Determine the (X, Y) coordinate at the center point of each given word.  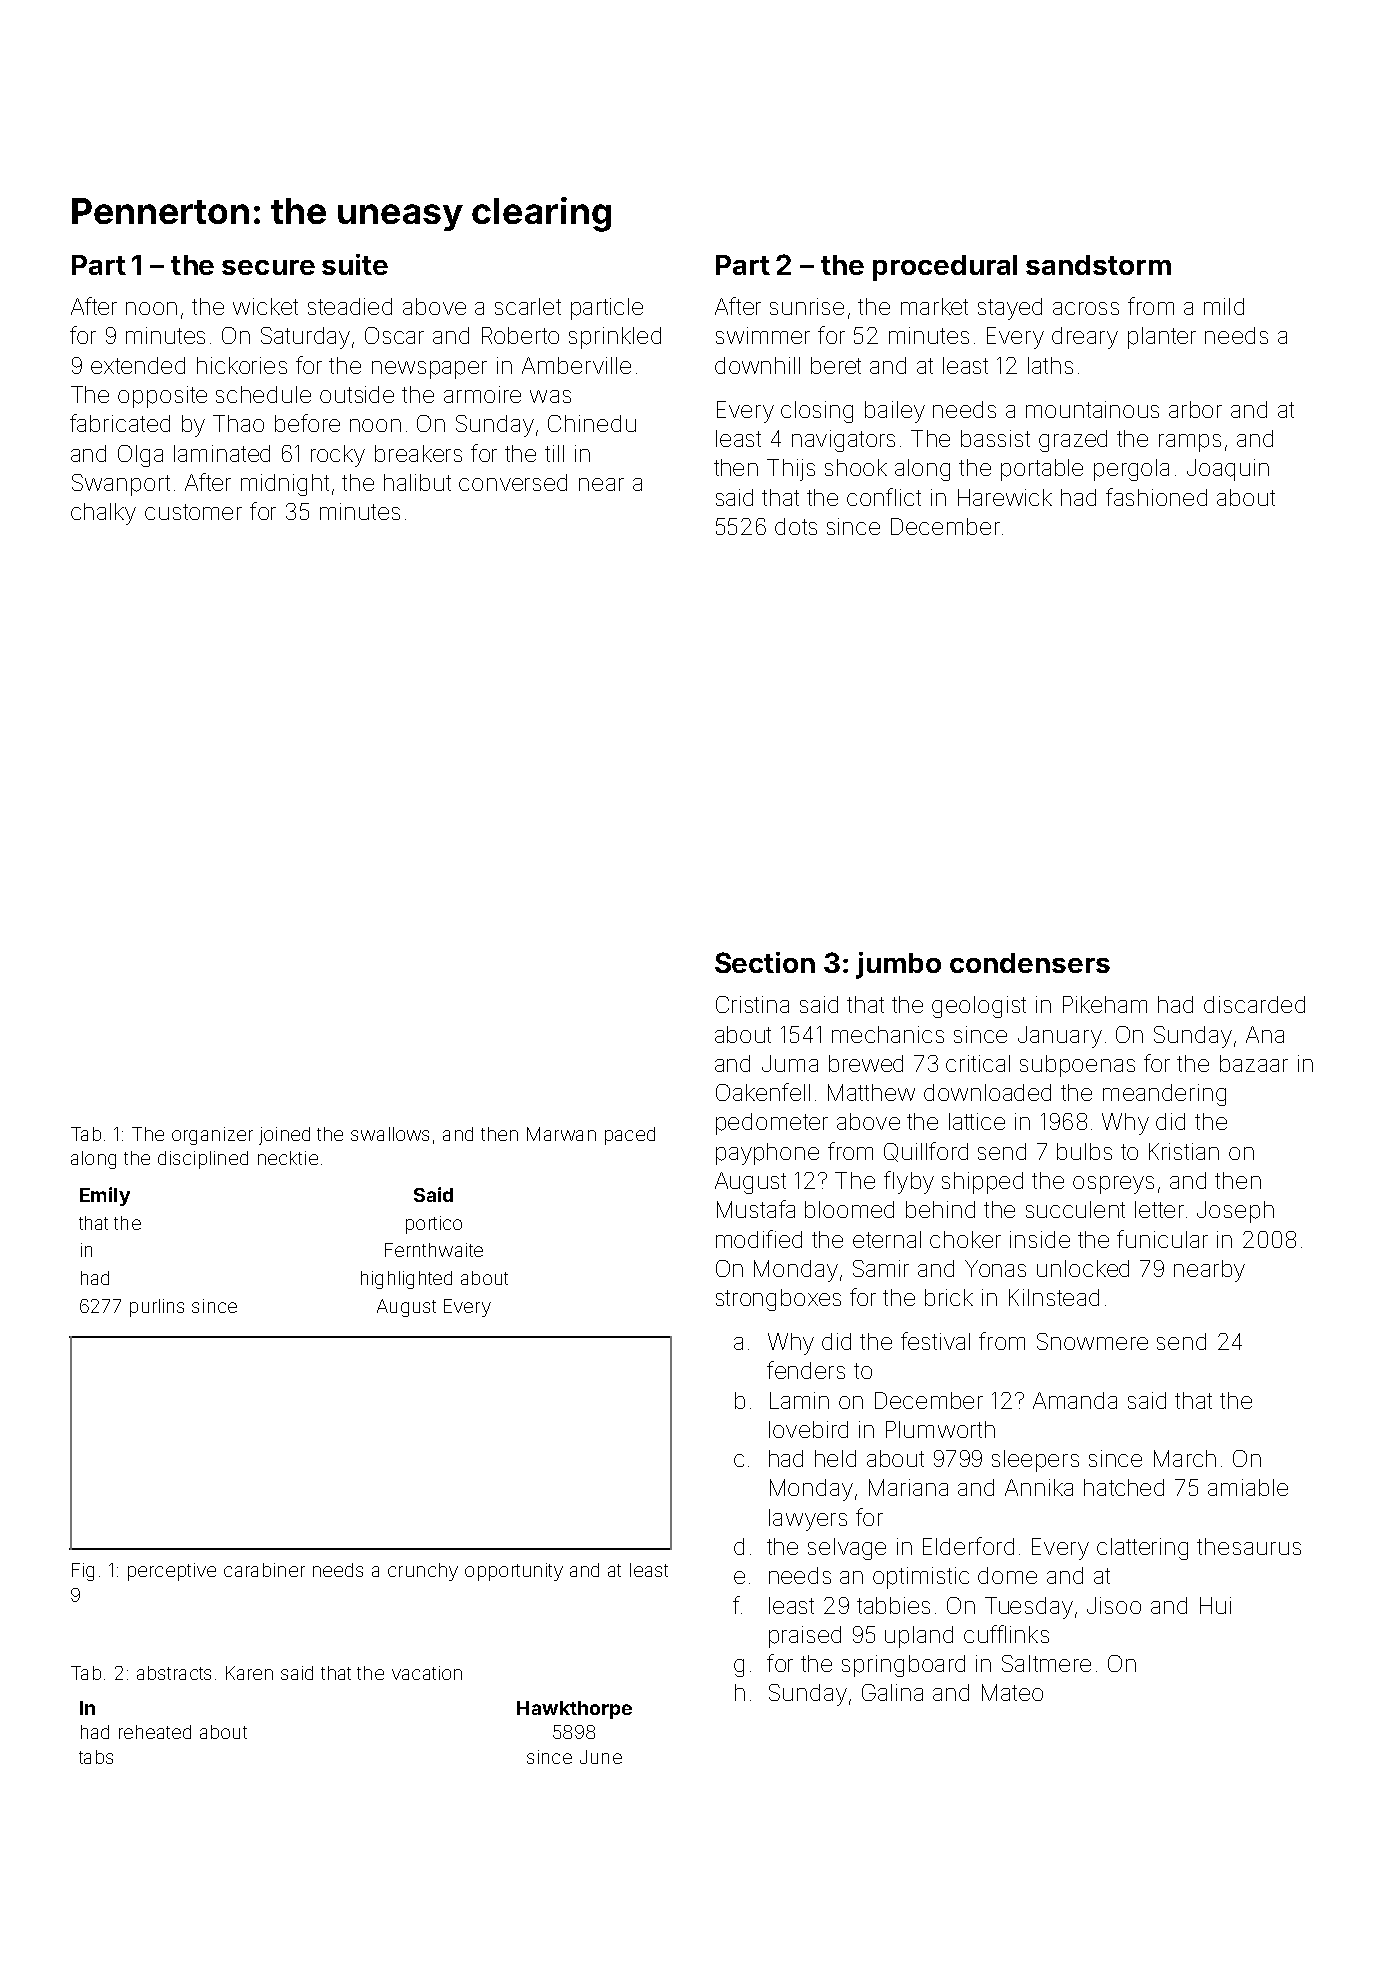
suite (355, 264)
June (601, 1757)
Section (765, 962)
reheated (155, 1732)
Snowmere (1092, 1341)
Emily (105, 1196)
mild (1224, 306)
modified (759, 1239)
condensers (1030, 963)
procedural (945, 268)
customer (193, 512)
